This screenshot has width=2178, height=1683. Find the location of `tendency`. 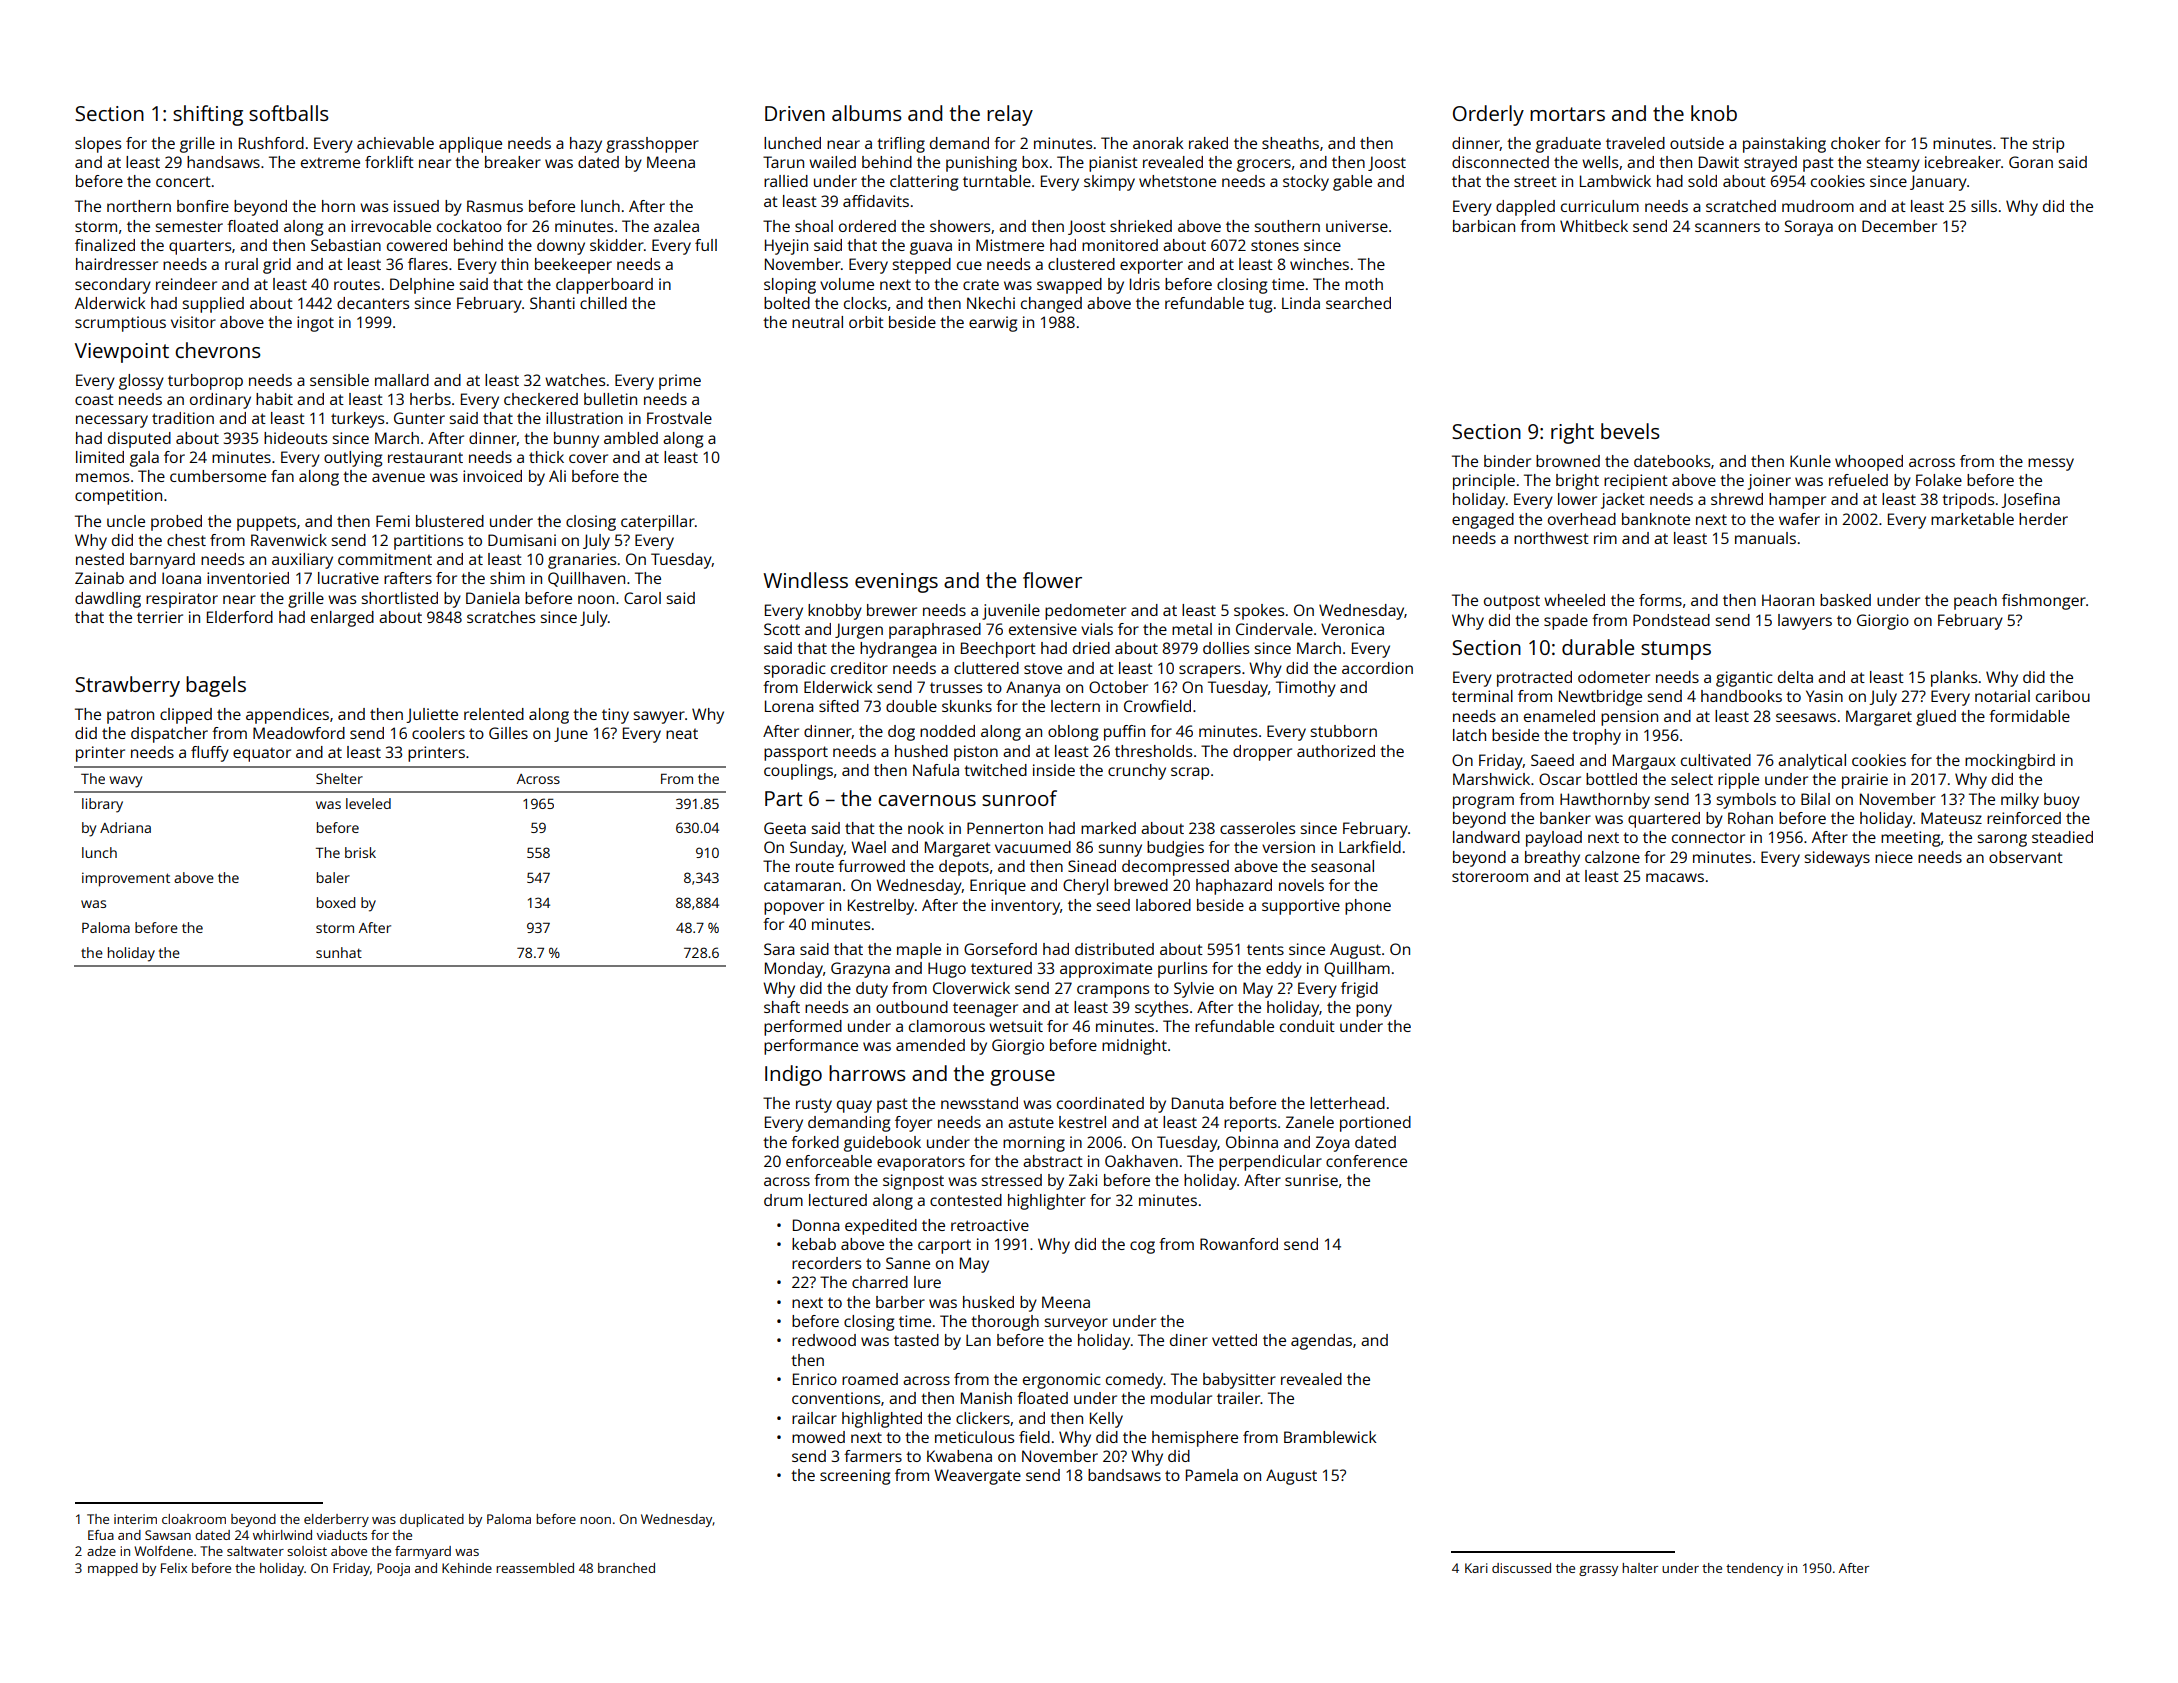

tendency is located at coordinates (1754, 1569).
